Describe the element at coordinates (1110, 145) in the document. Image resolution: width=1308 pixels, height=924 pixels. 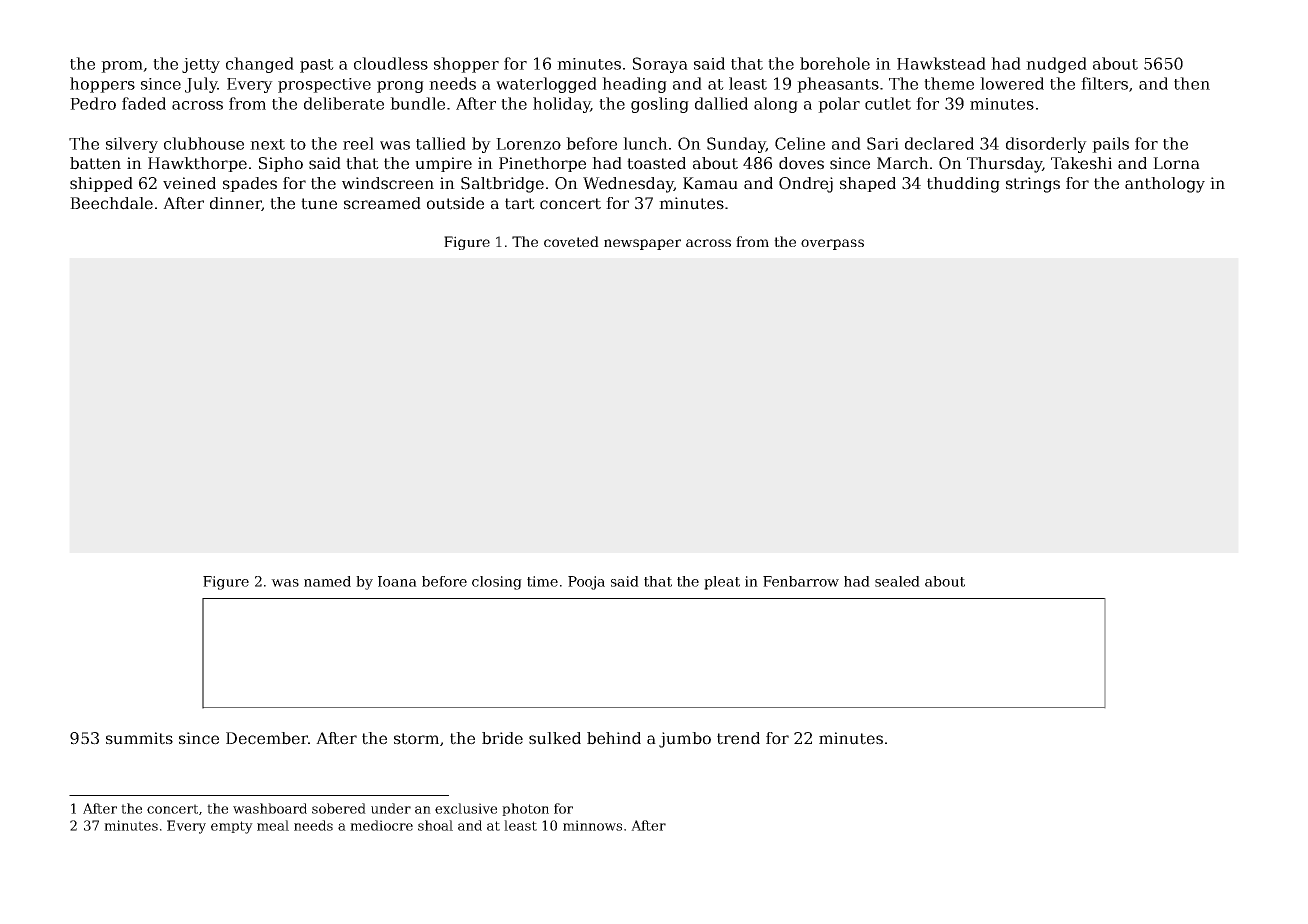
I see `pails` at that location.
